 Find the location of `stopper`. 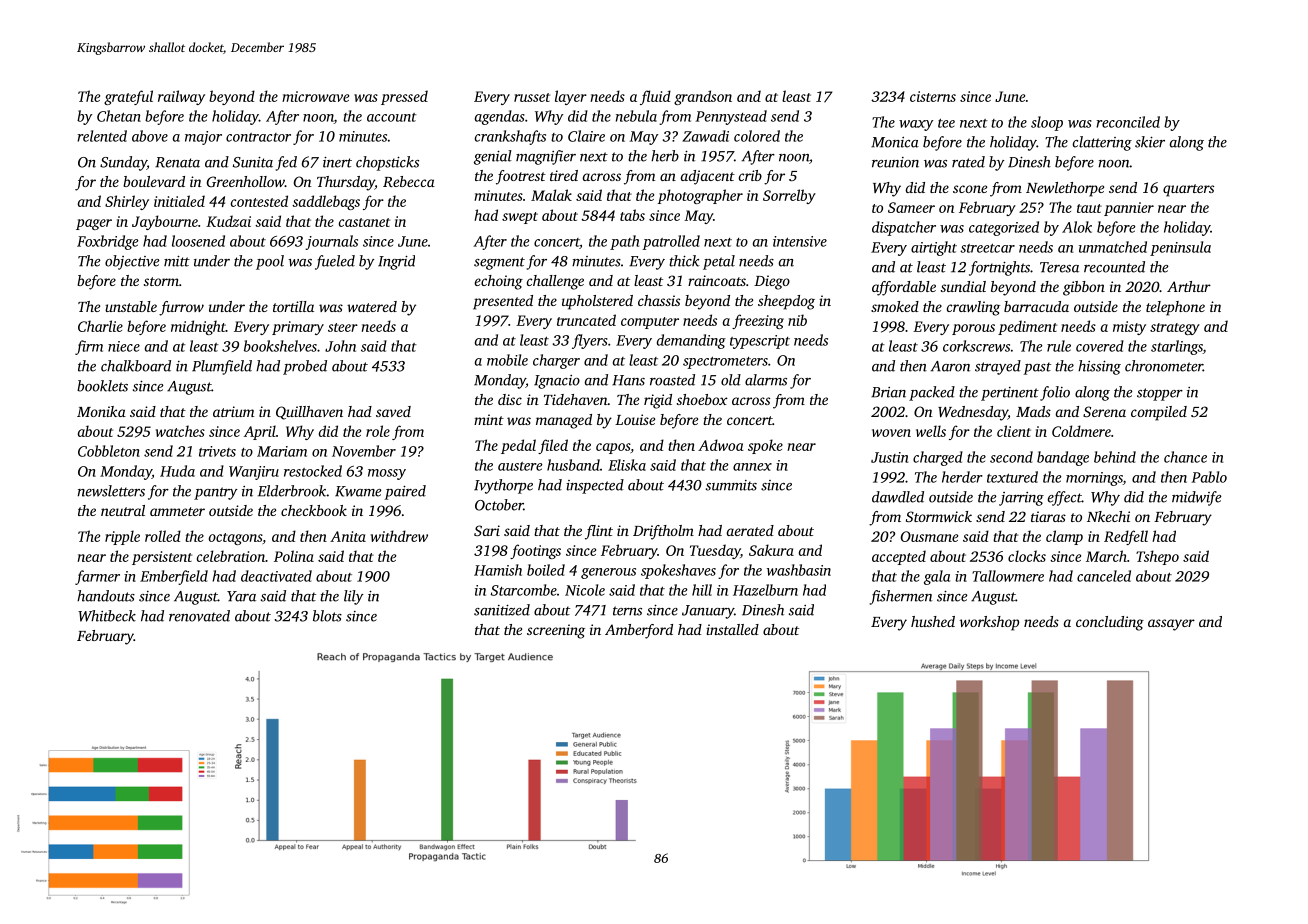

stopper is located at coordinates (1160, 394).
